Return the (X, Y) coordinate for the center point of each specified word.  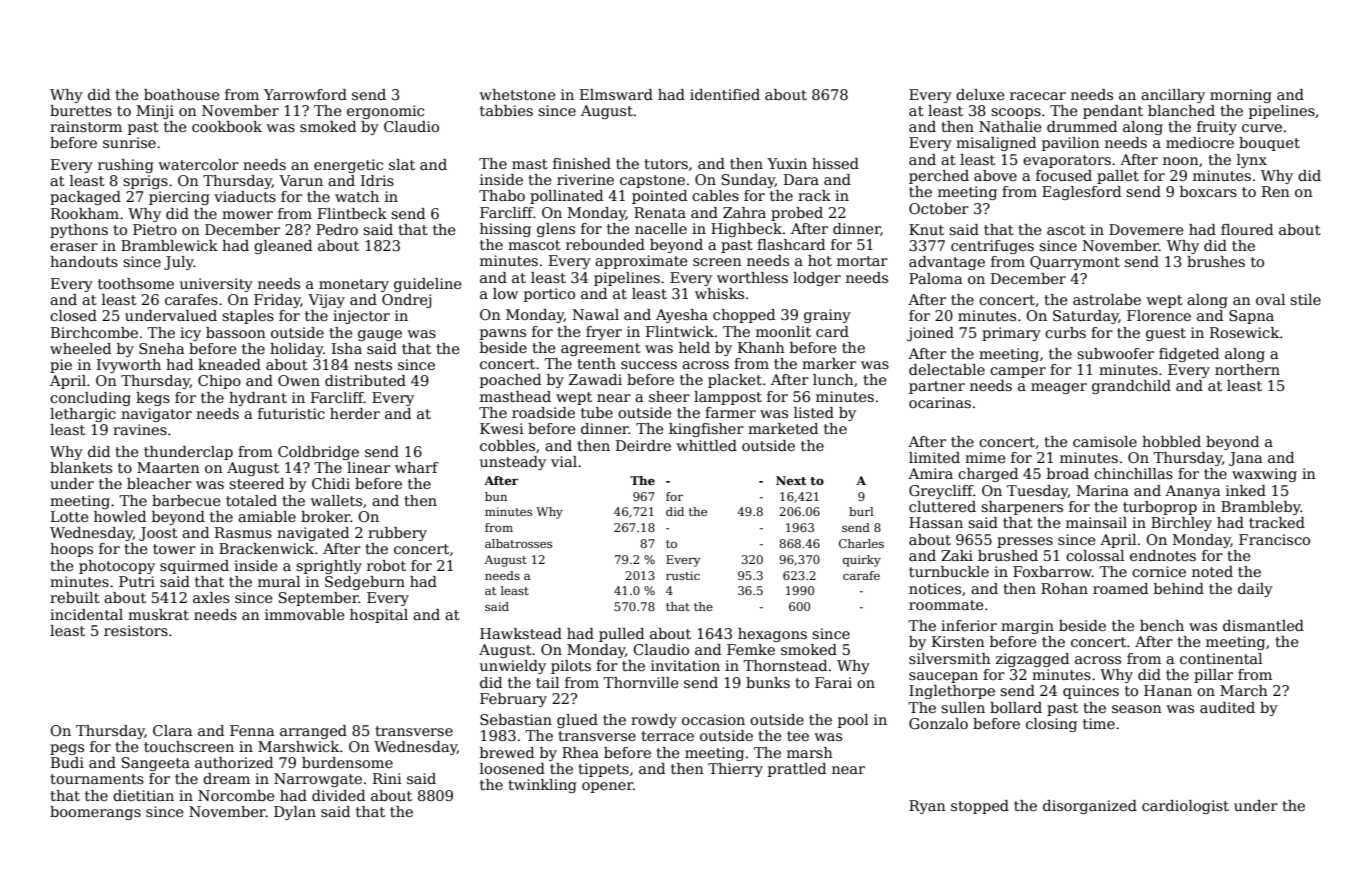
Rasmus (243, 532)
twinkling (542, 786)
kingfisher (706, 430)
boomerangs (95, 813)
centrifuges (992, 247)
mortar (862, 261)
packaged (85, 198)
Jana (1245, 459)
